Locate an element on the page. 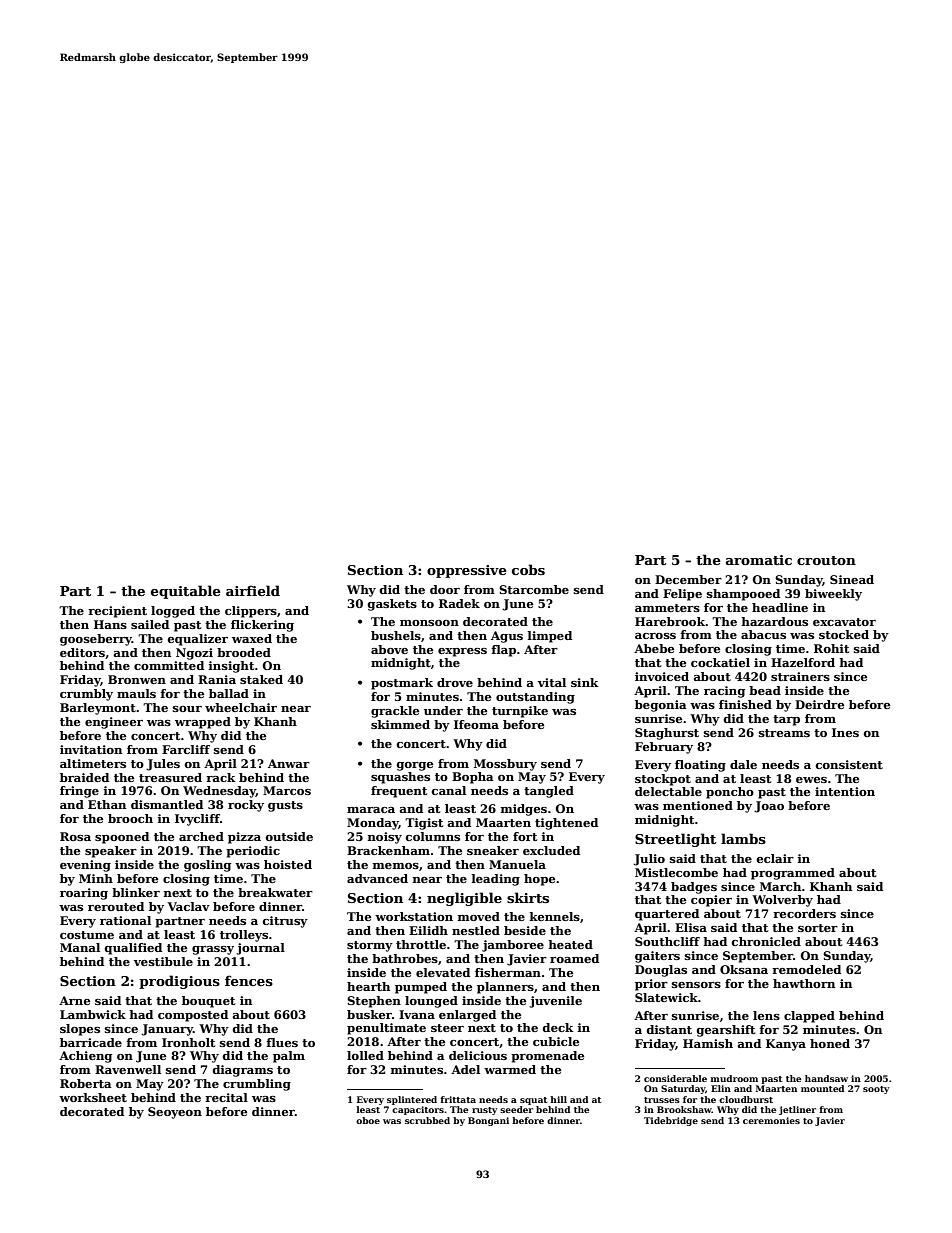 This image has width=952, height=1233. promenade is located at coordinates (547, 1057).
